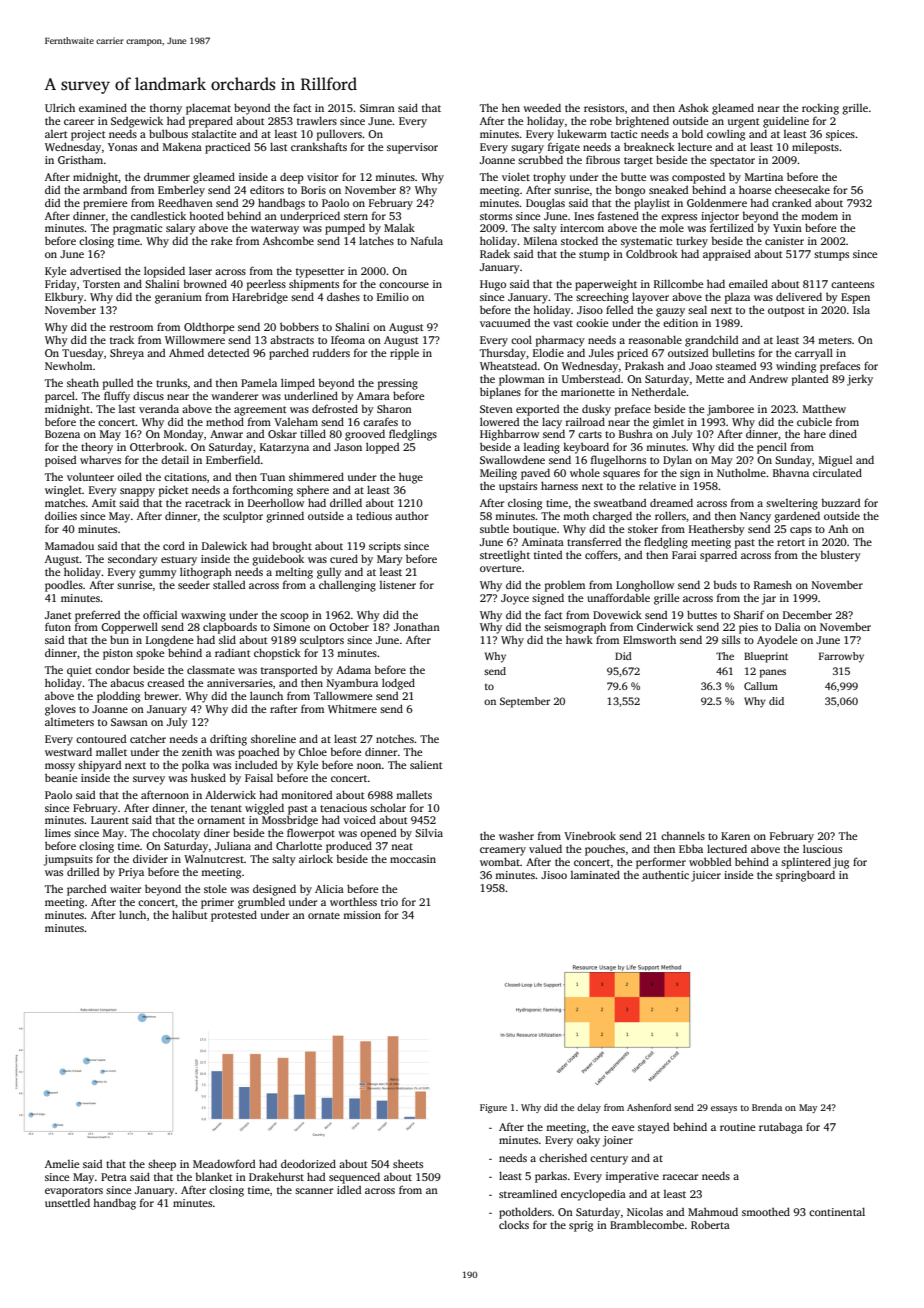 The height and width of the screenshot is (1308, 924). What do you see at coordinates (841, 657) in the screenshot?
I see `Farrowby` at bounding box center [841, 657].
